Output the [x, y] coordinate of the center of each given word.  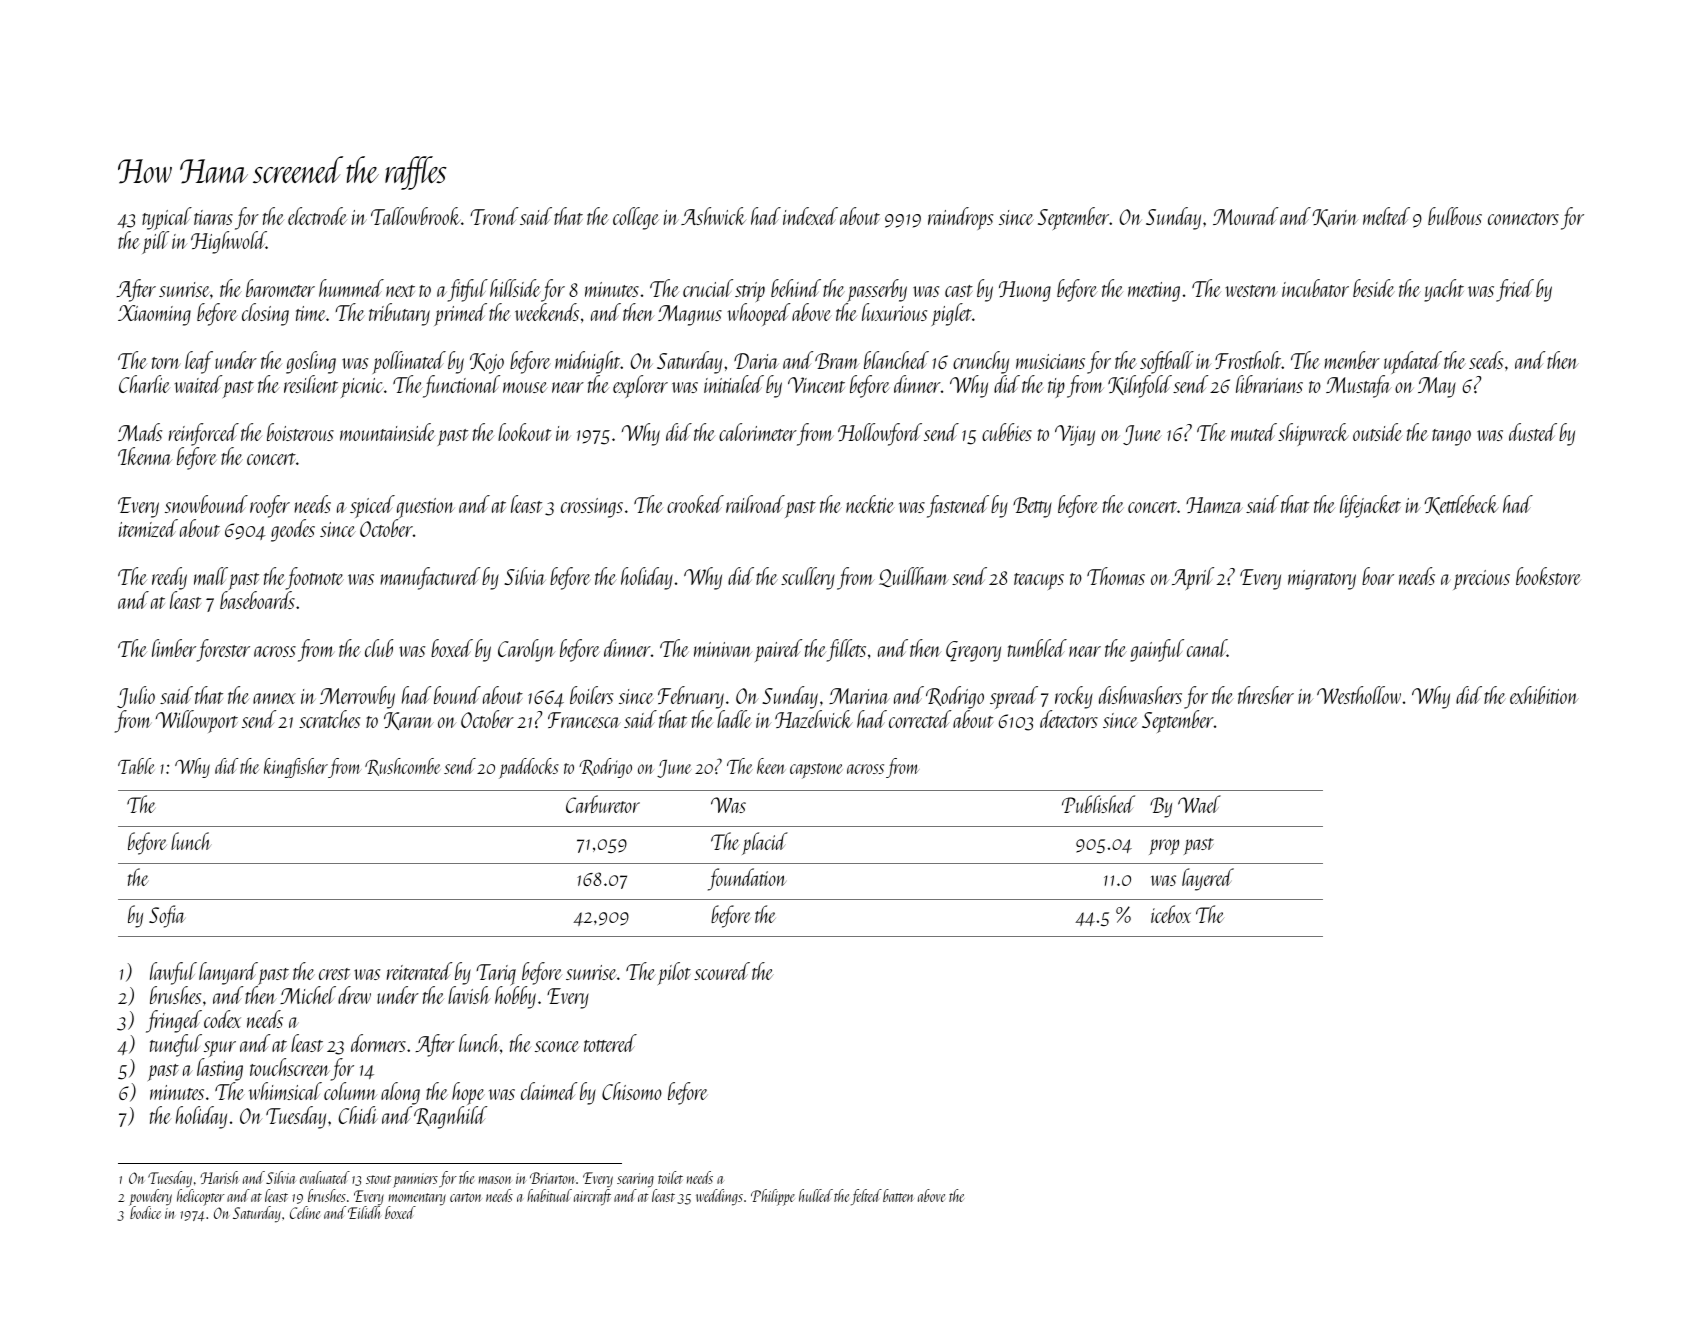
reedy [169, 578]
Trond [494, 216]
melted [1386, 216]
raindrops [960, 218]
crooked [695, 504]
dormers [378, 1043]
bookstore [1548, 576]
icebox [1171, 914]
